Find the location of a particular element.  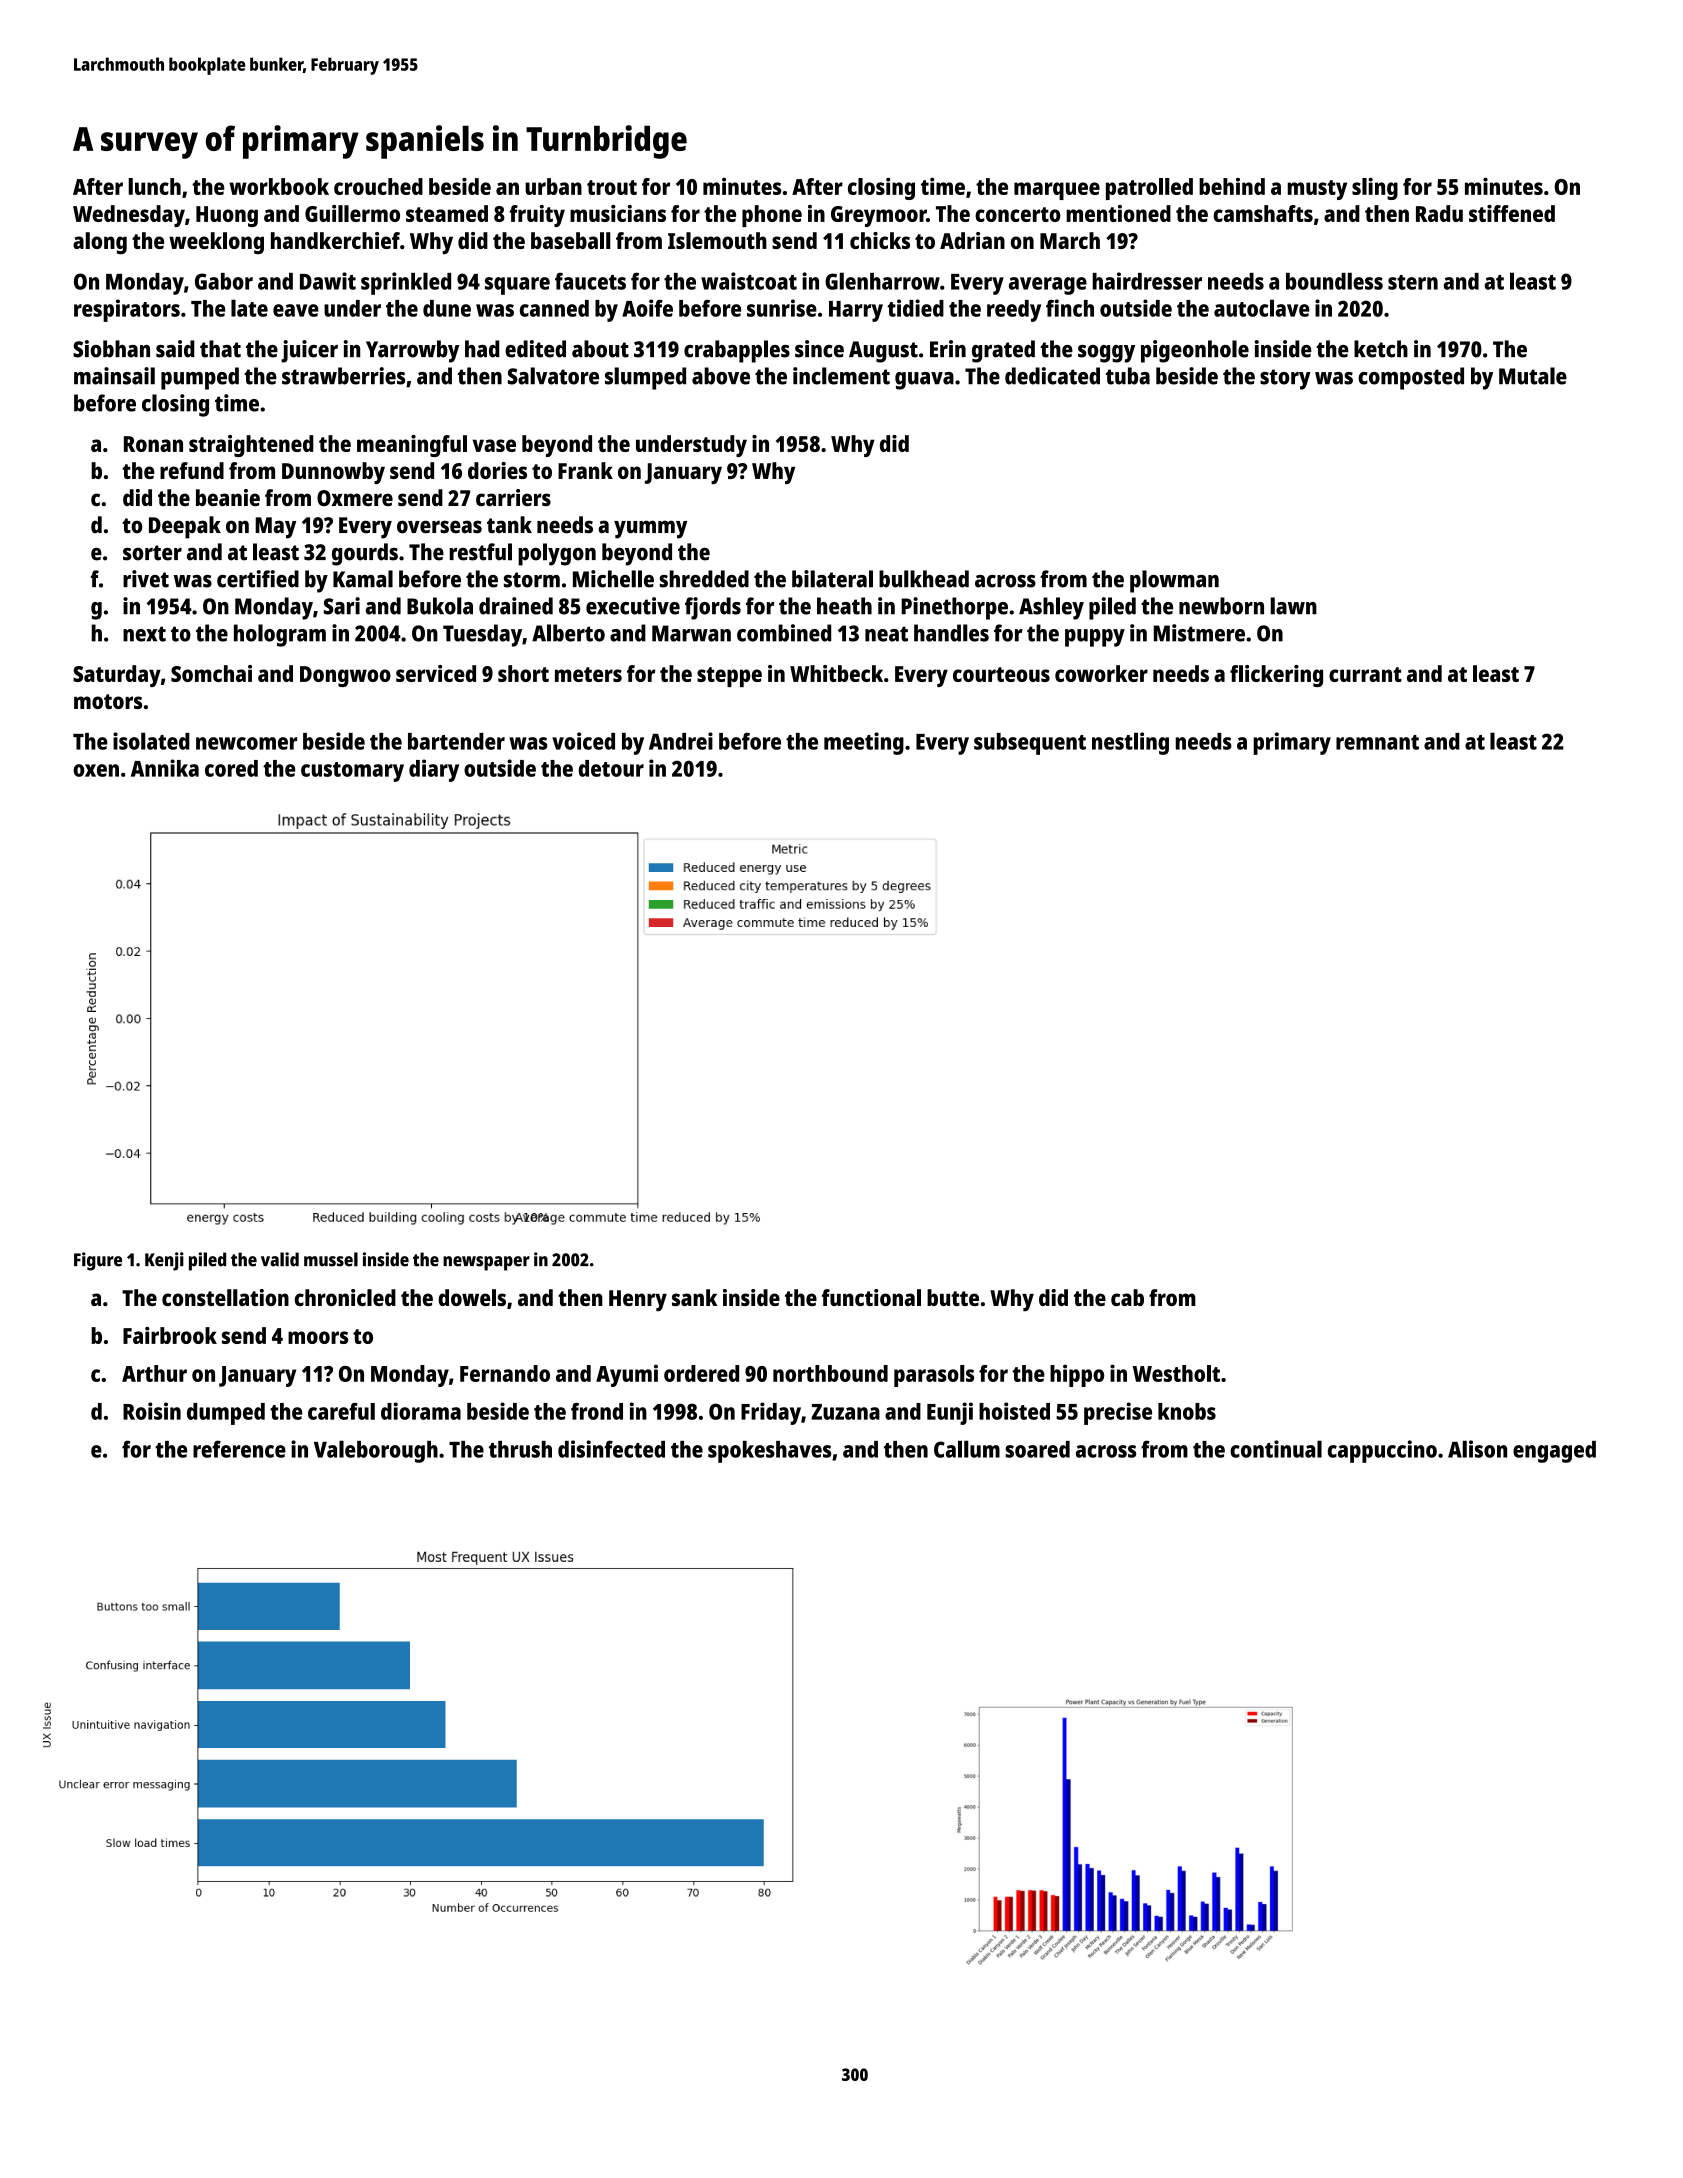

spokeshaves is located at coordinates (769, 1452).
